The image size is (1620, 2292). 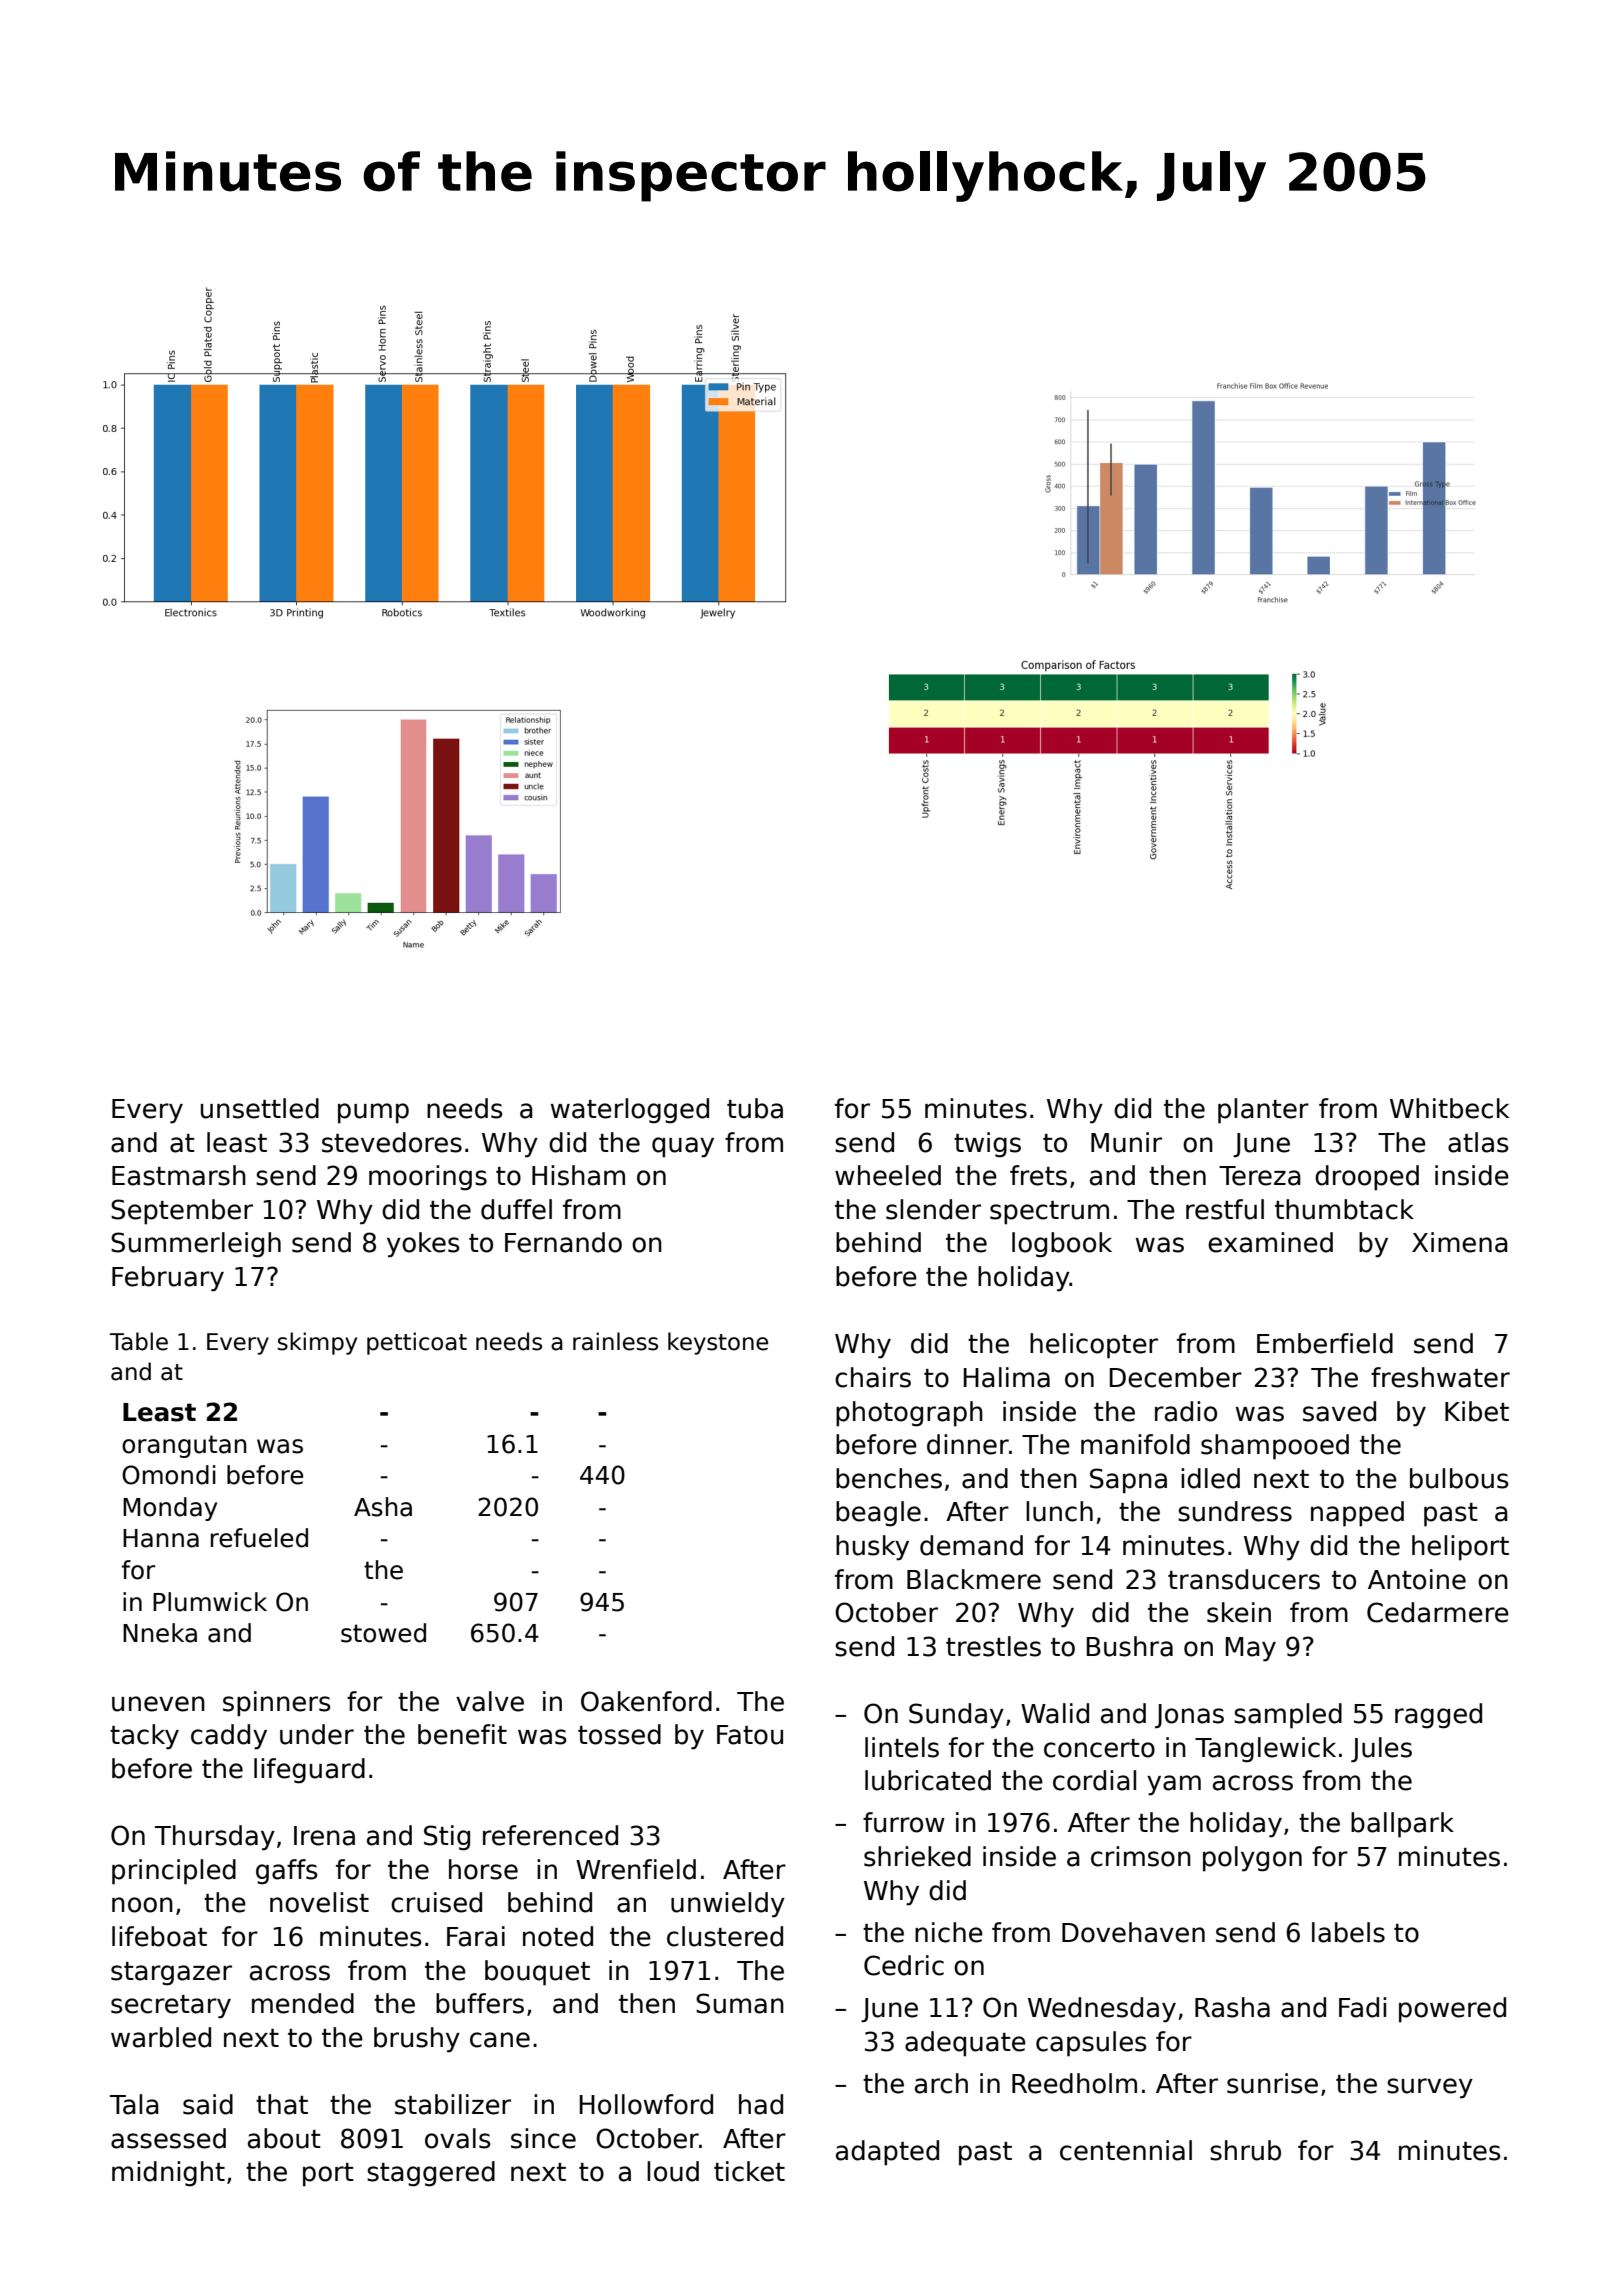 What do you see at coordinates (740, 2003) in the screenshot?
I see `Suman` at bounding box center [740, 2003].
